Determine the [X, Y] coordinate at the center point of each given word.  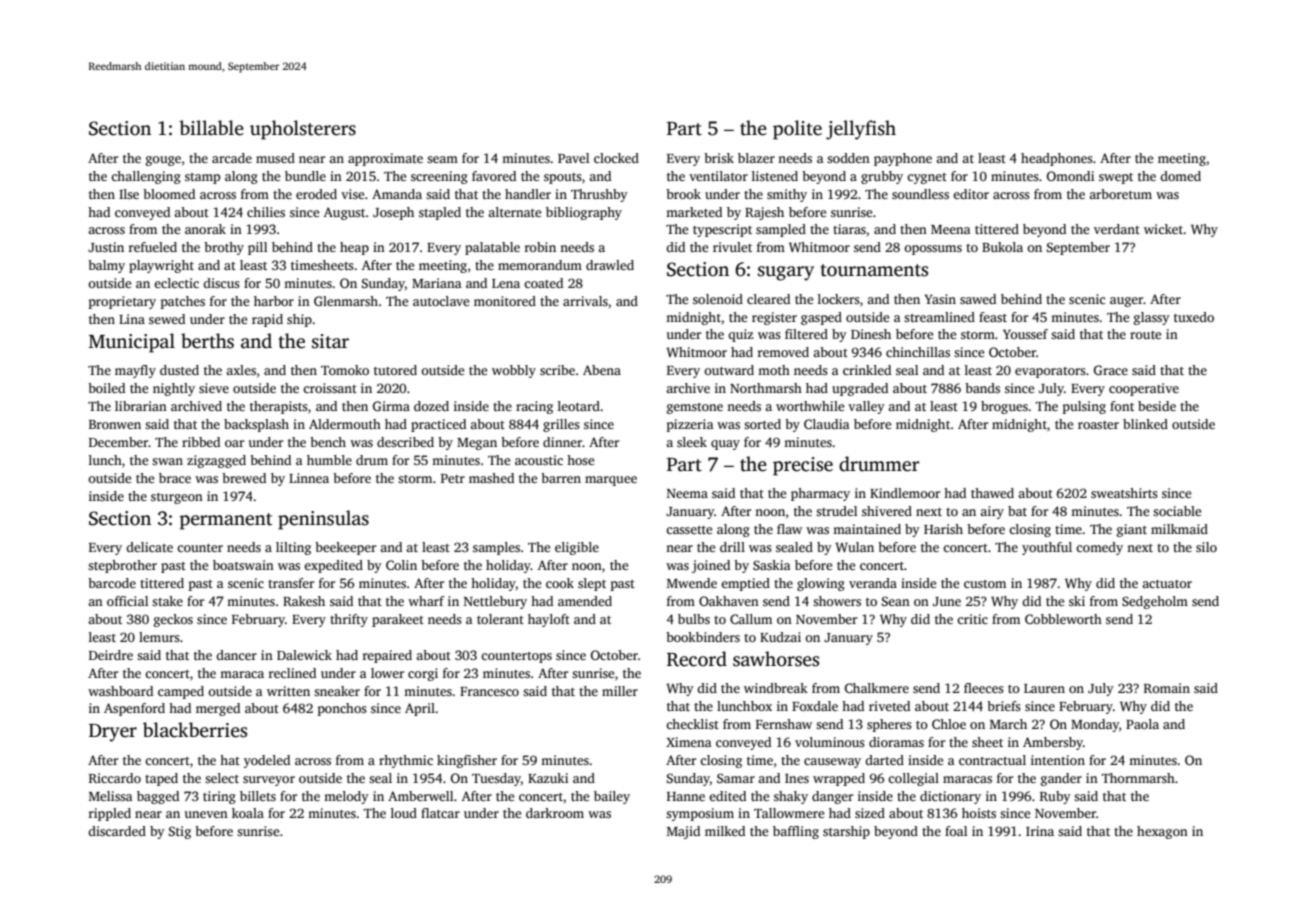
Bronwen [115, 424]
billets [258, 796]
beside [1157, 406]
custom [985, 584]
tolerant [500, 619]
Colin [401, 565]
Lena [506, 283]
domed [1180, 176]
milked [725, 831]
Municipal [132, 343]
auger [1126, 302]
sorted [762, 424]
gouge [163, 161]
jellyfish [861, 130]
